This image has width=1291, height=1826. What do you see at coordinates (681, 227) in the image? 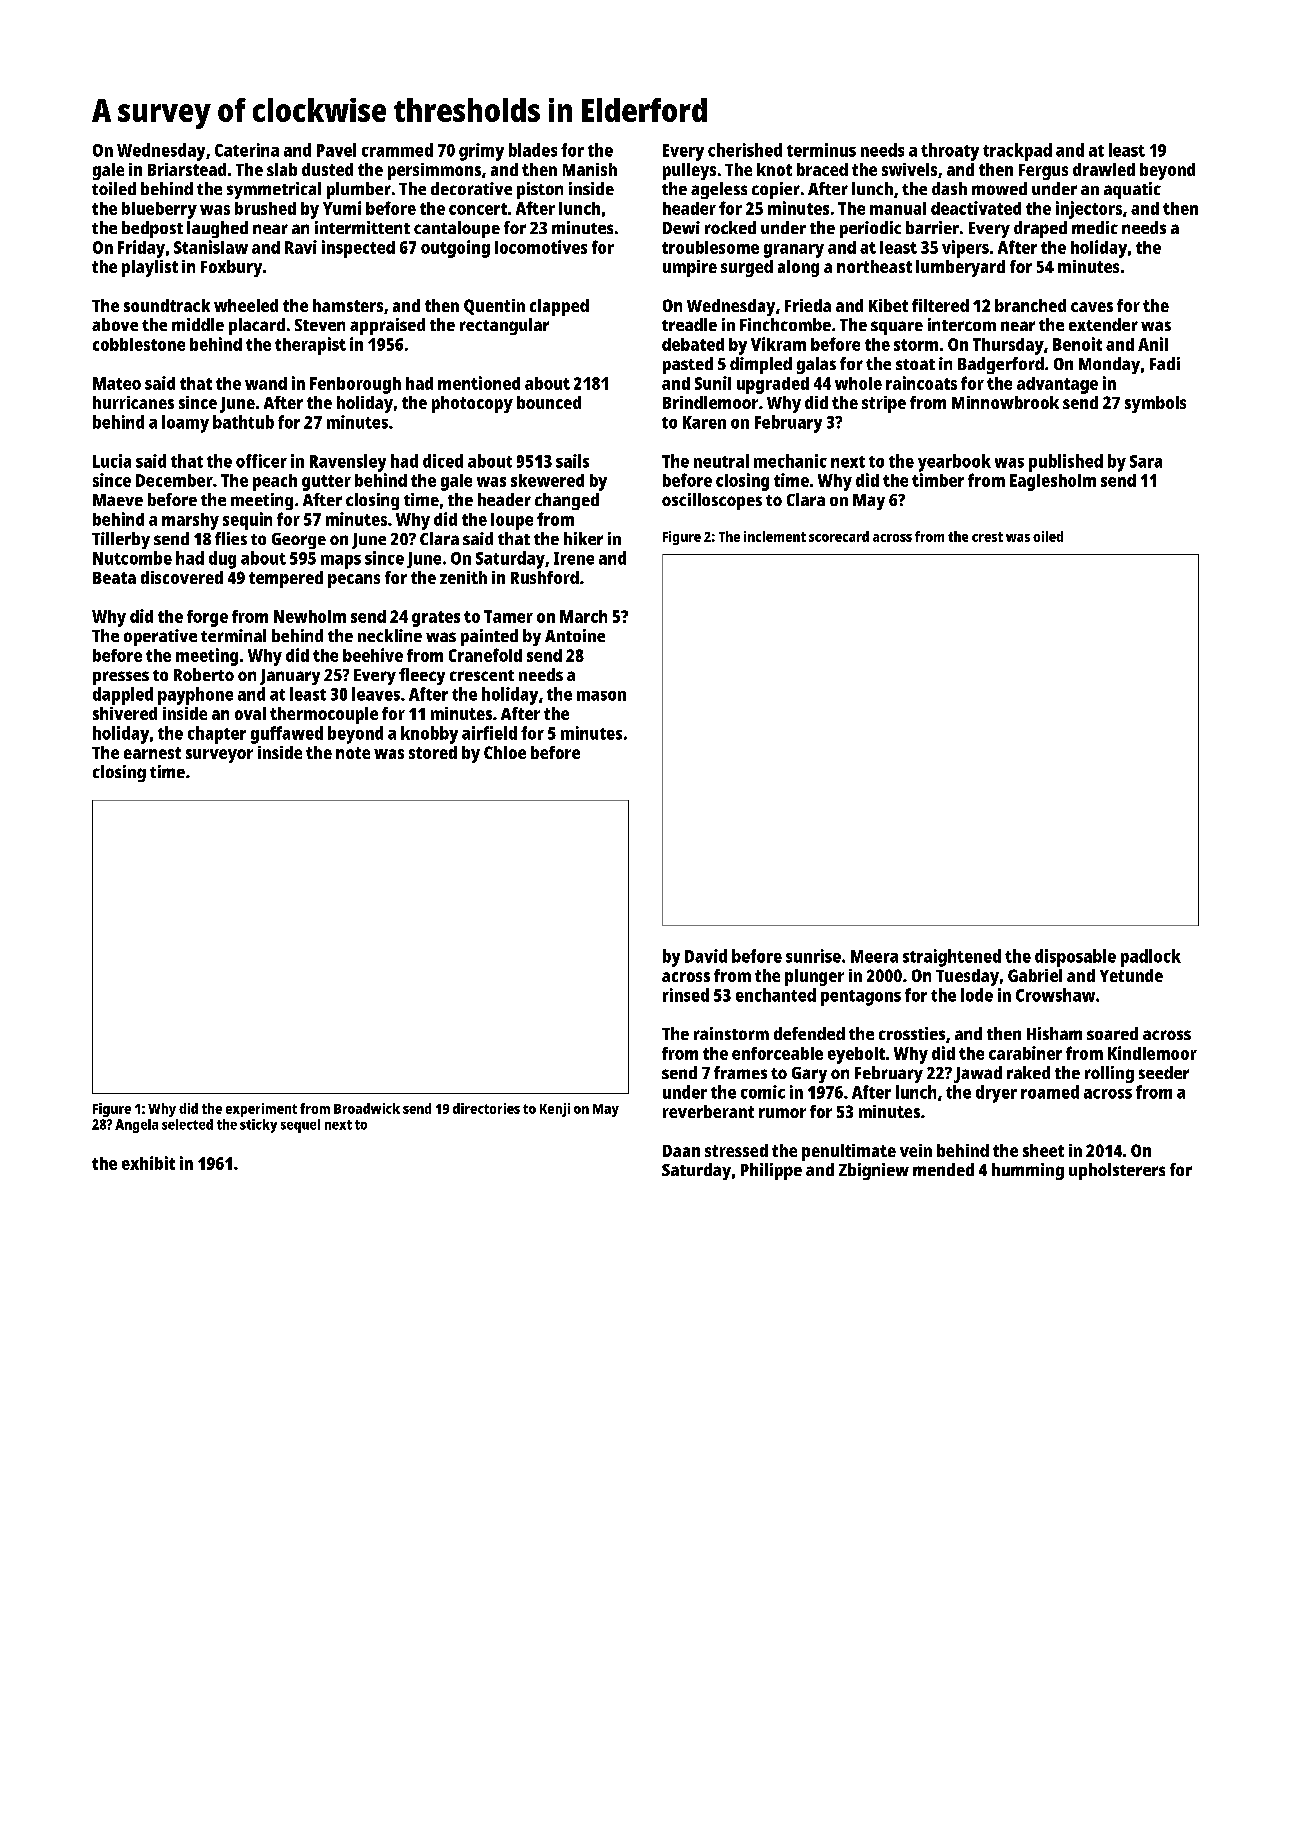
I see `Dewi` at bounding box center [681, 227].
